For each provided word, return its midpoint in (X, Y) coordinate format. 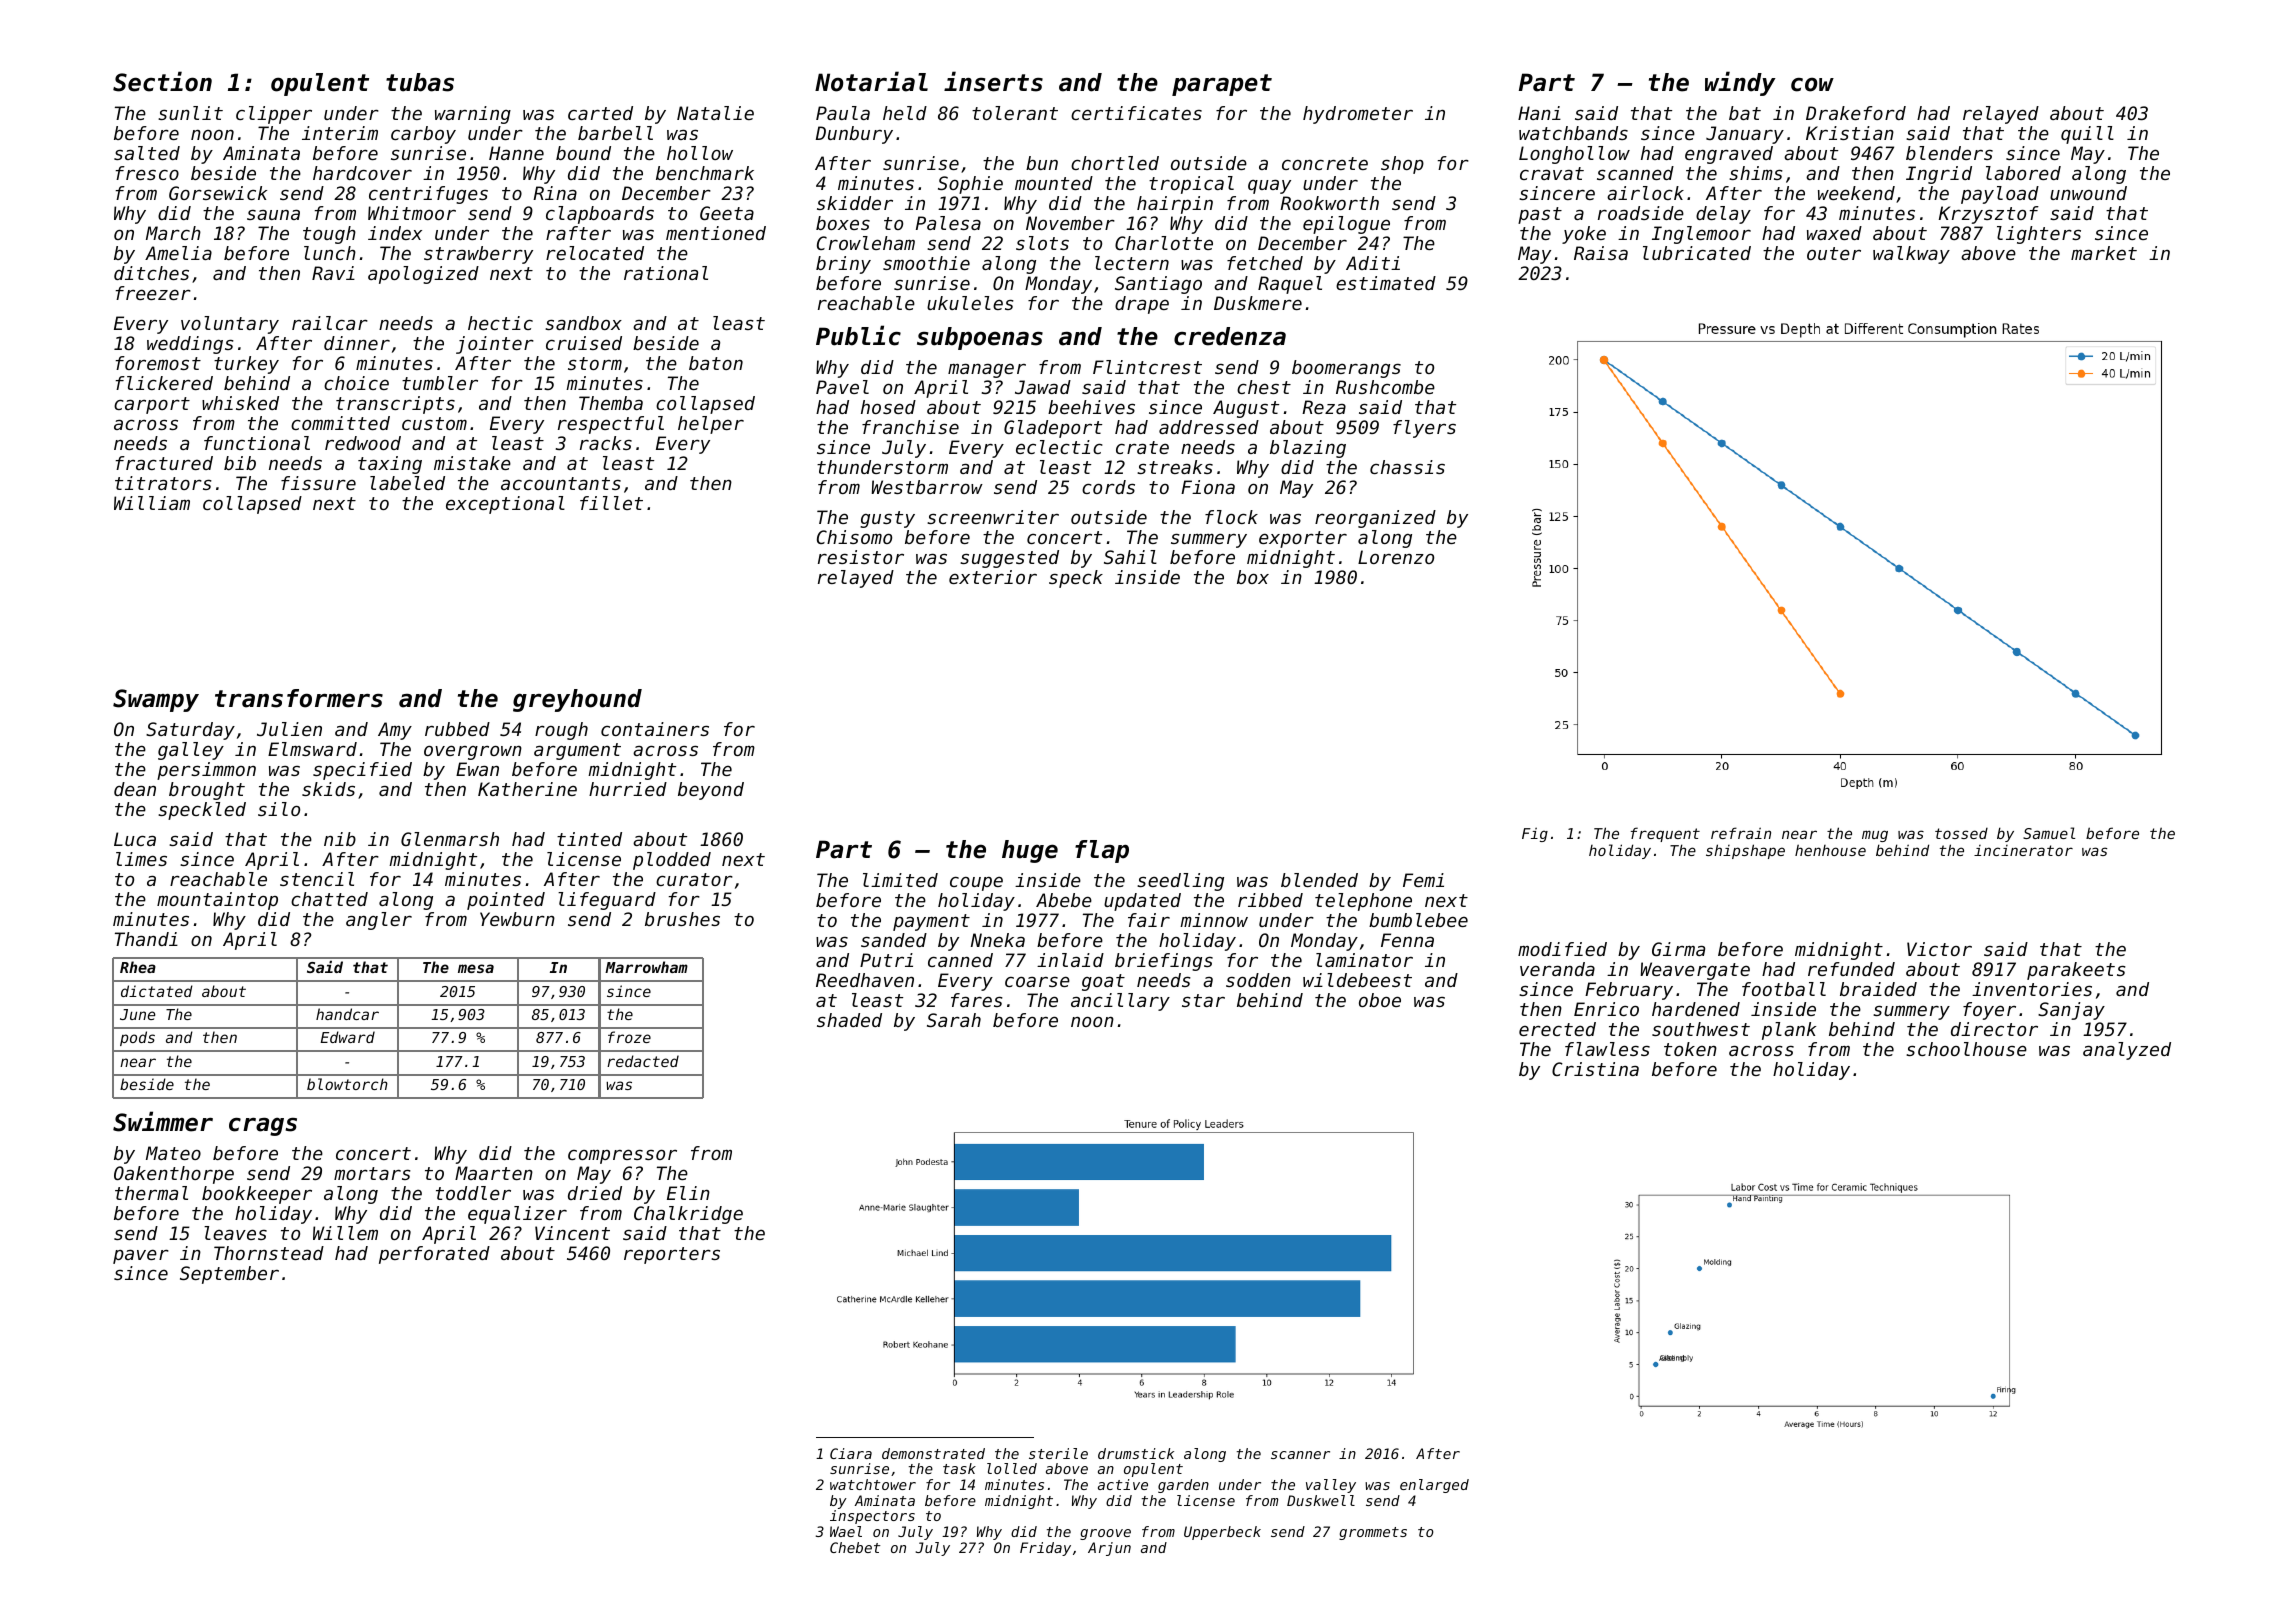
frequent (1665, 834)
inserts (993, 81)
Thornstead (269, 1253)
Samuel (2049, 833)
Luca (135, 839)
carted (600, 113)
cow (1812, 84)
